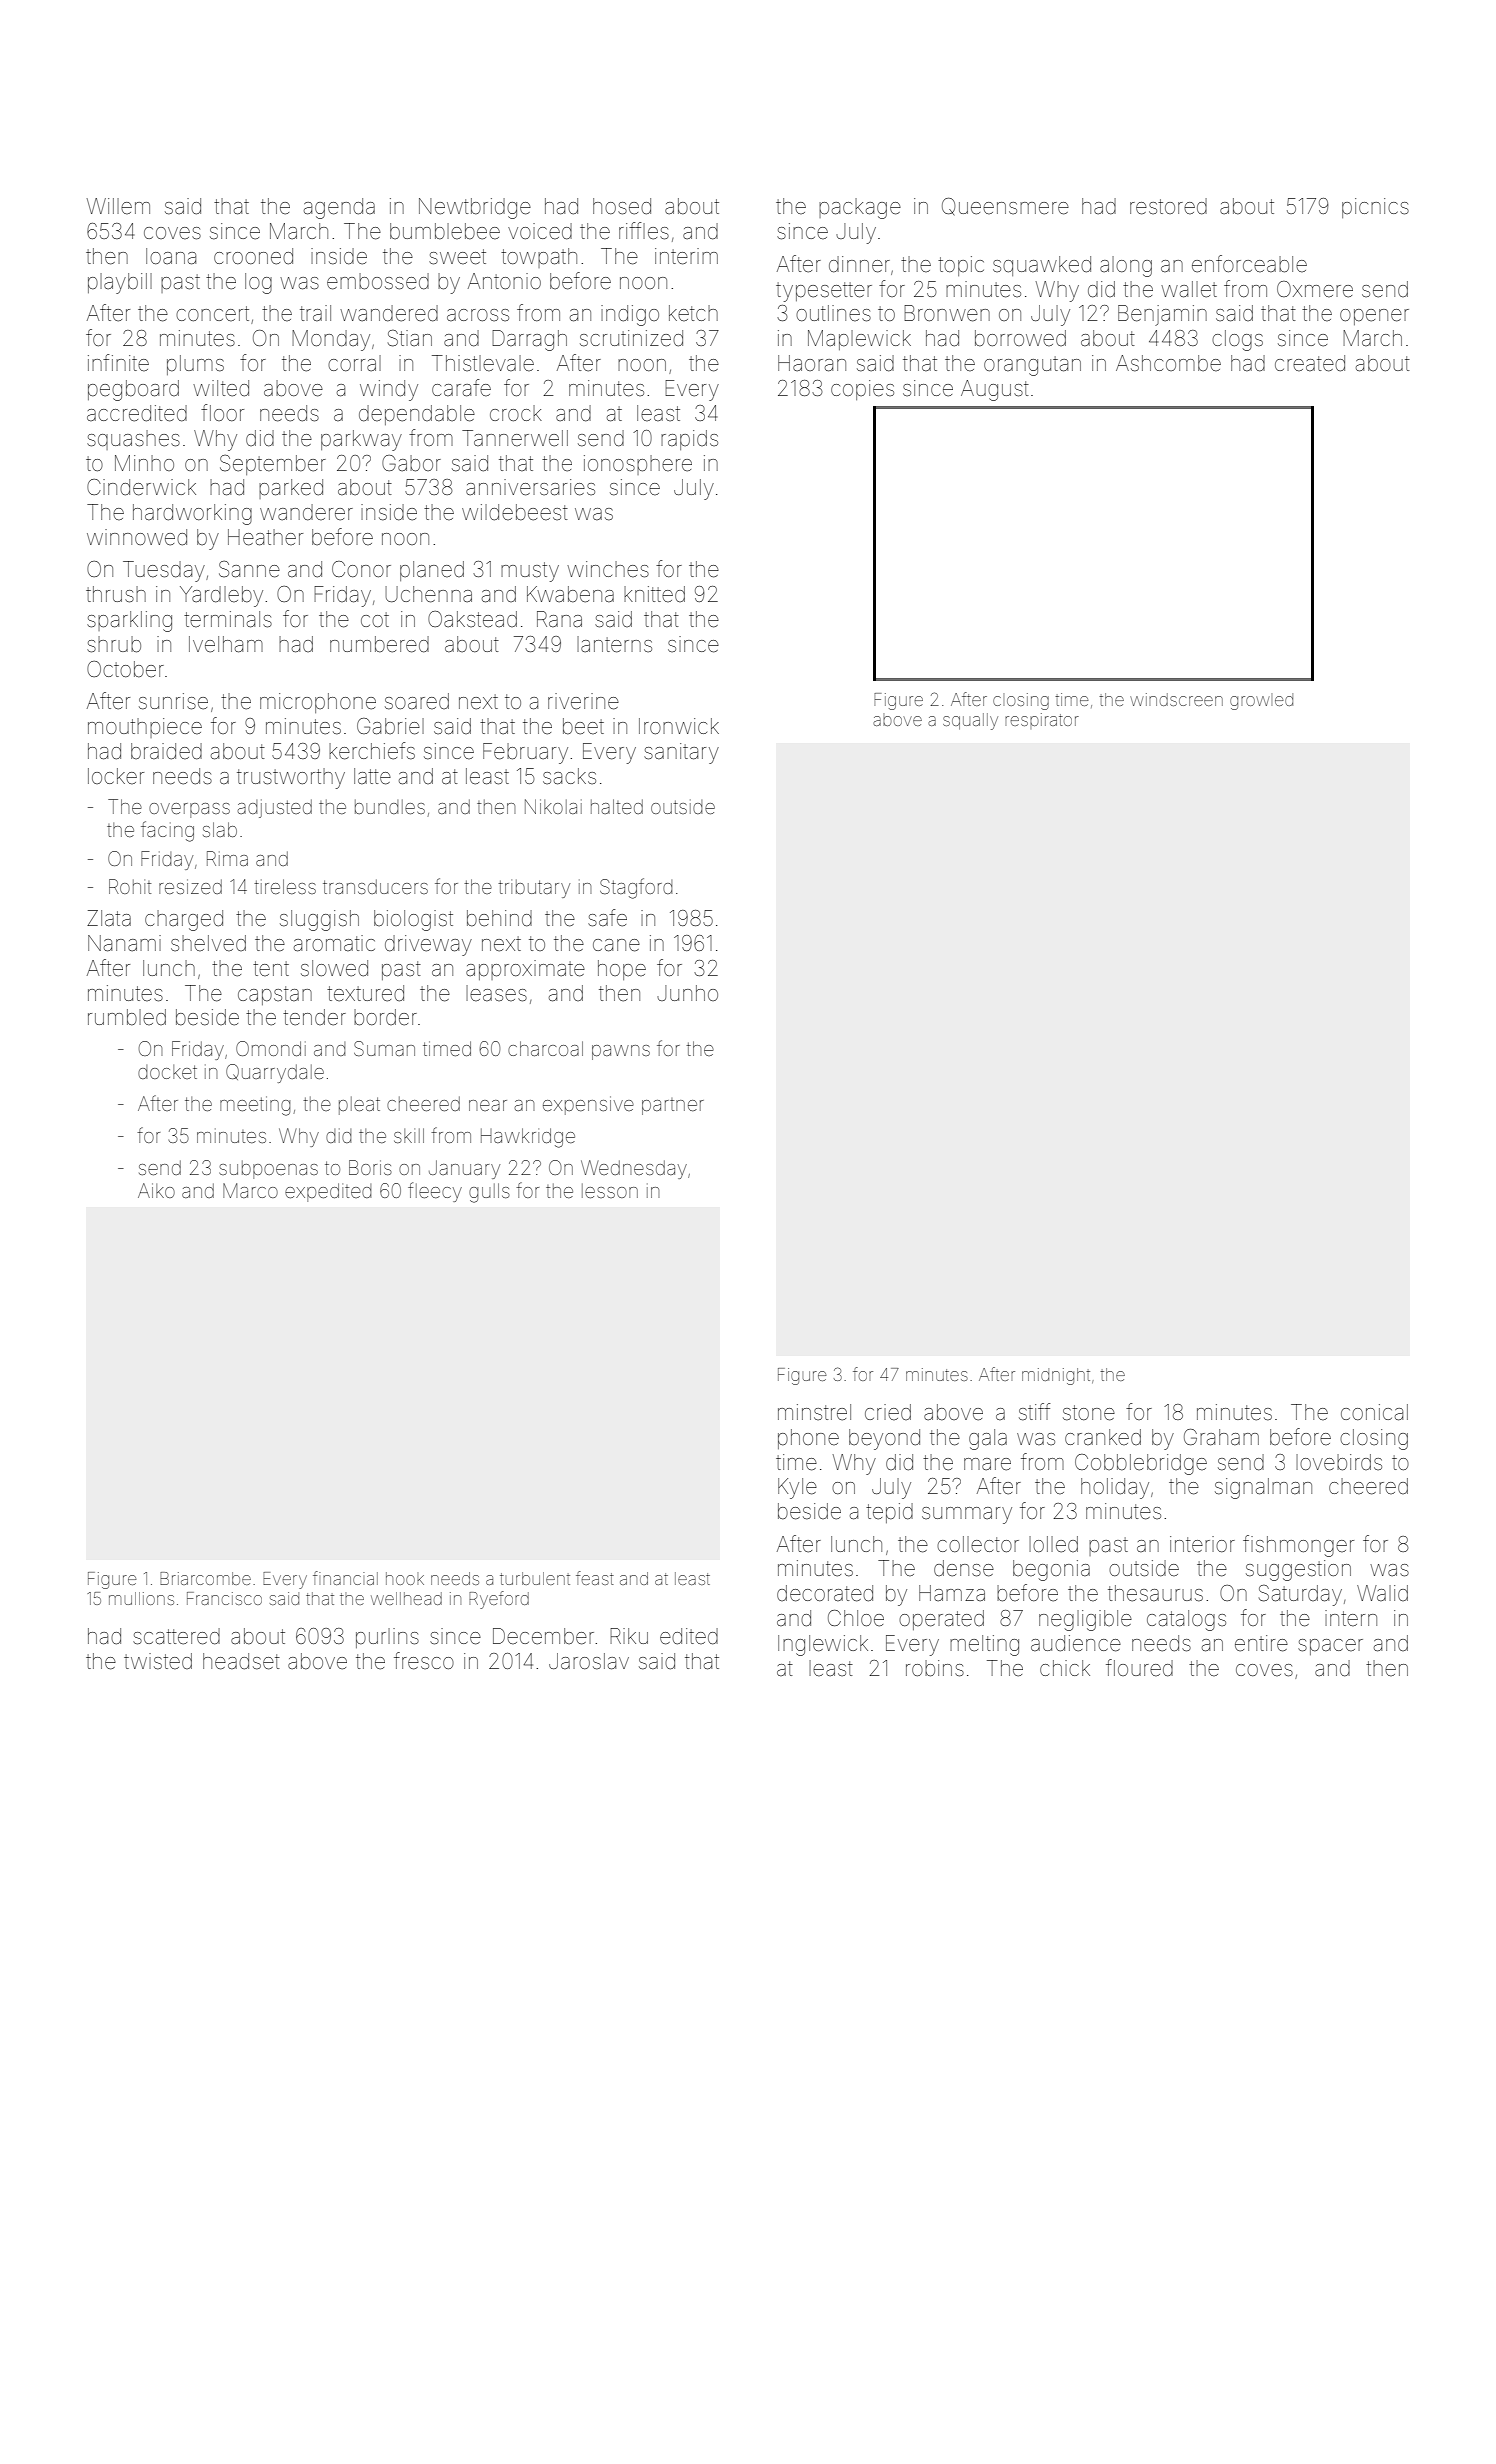  What do you see at coordinates (995, 390) in the page?
I see `August` at bounding box center [995, 390].
